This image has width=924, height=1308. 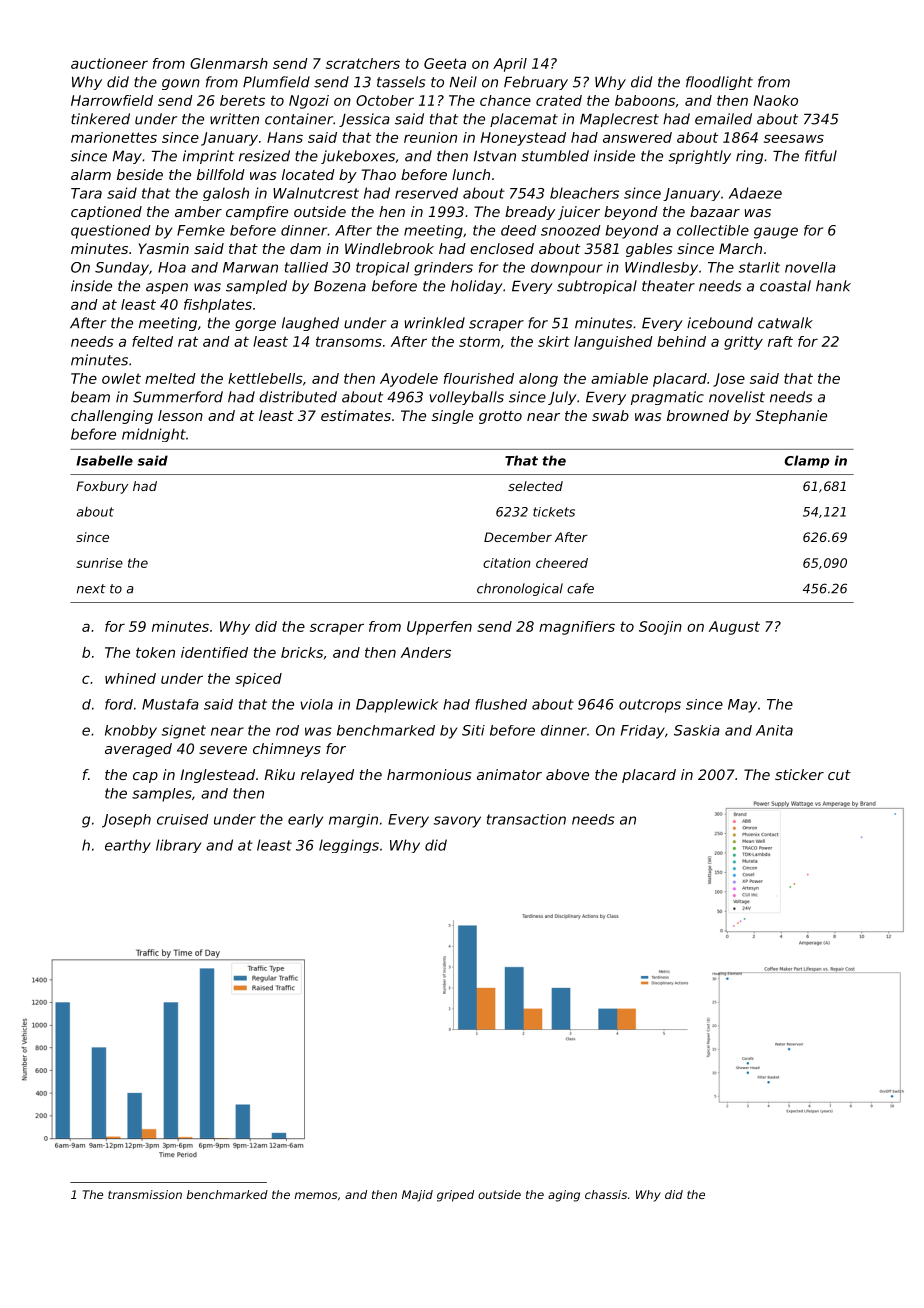 I want to click on sticker, so click(x=799, y=774).
